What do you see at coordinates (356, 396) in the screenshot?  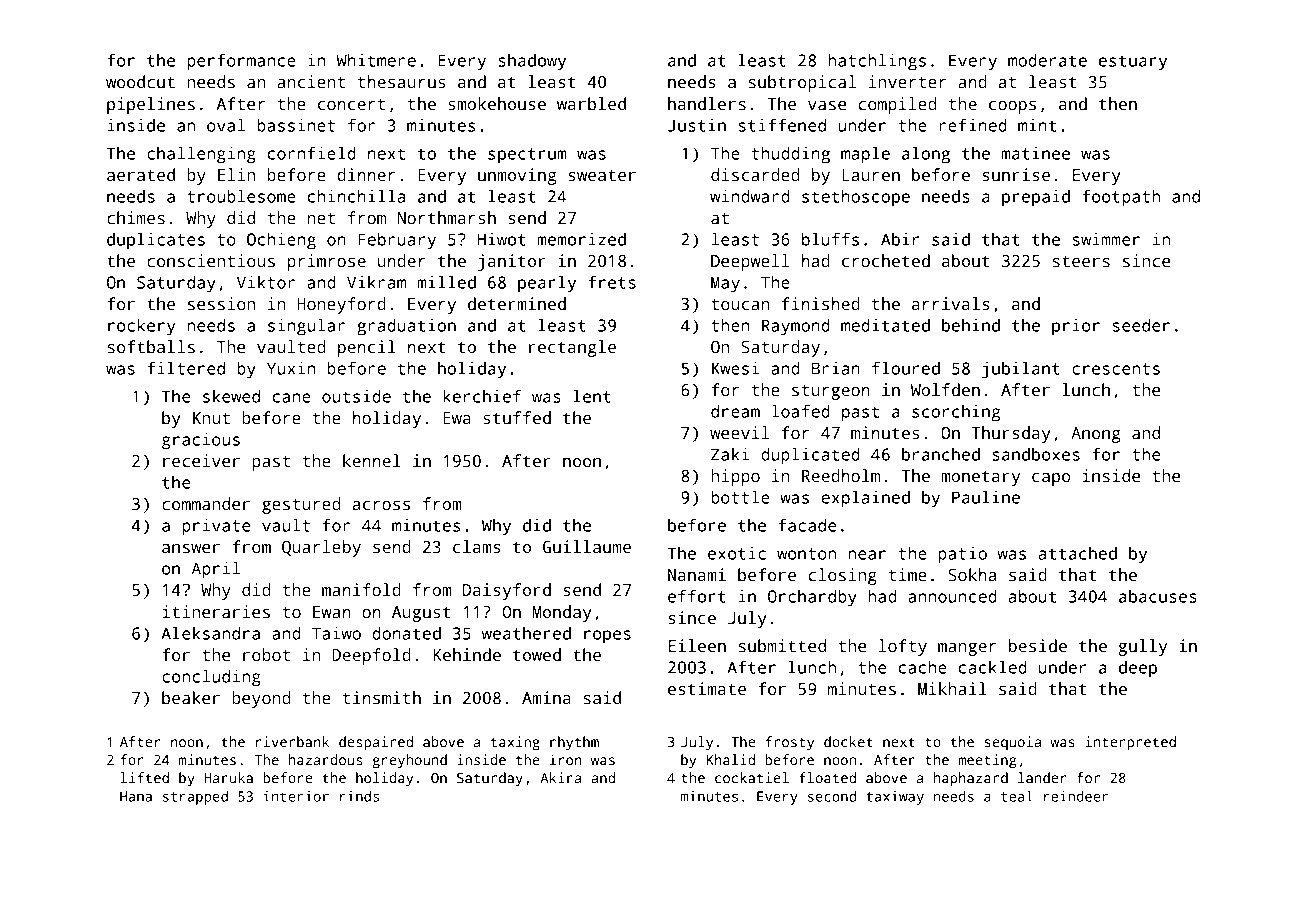 I see `outside` at bounding box center [356, 396].
